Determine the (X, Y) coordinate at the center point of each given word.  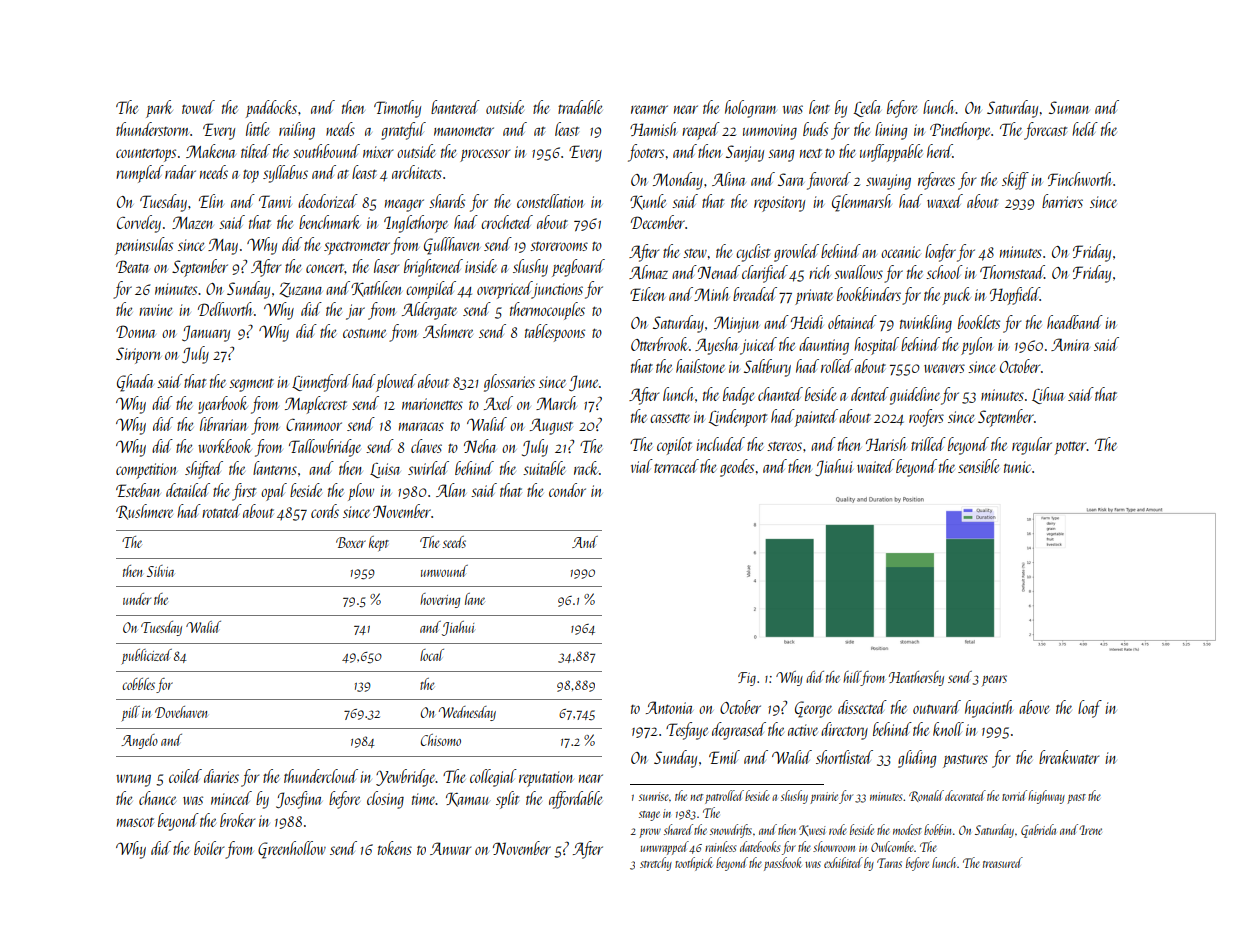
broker (237, 820)
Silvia (160, 571)
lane (475, 599)
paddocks (271, 109)
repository (779, 204)
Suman (1069, 107)
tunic (1017, 467)
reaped (701, 131)
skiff (1015, 181)
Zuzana (300, 290)
